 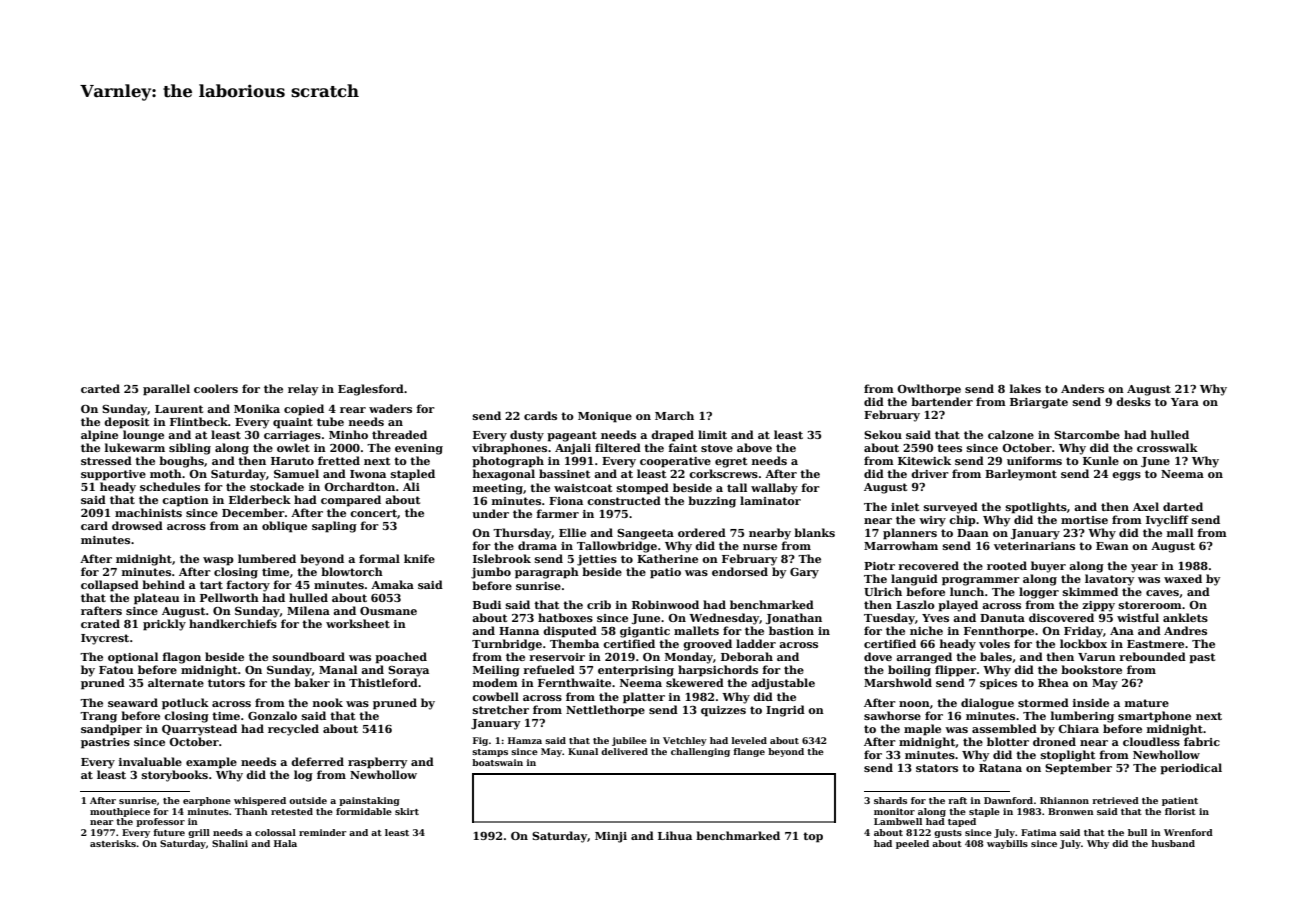 What do you see at coordinates (973, 533) in the page?
I see `Daan` at bounding box center [973, 533].
